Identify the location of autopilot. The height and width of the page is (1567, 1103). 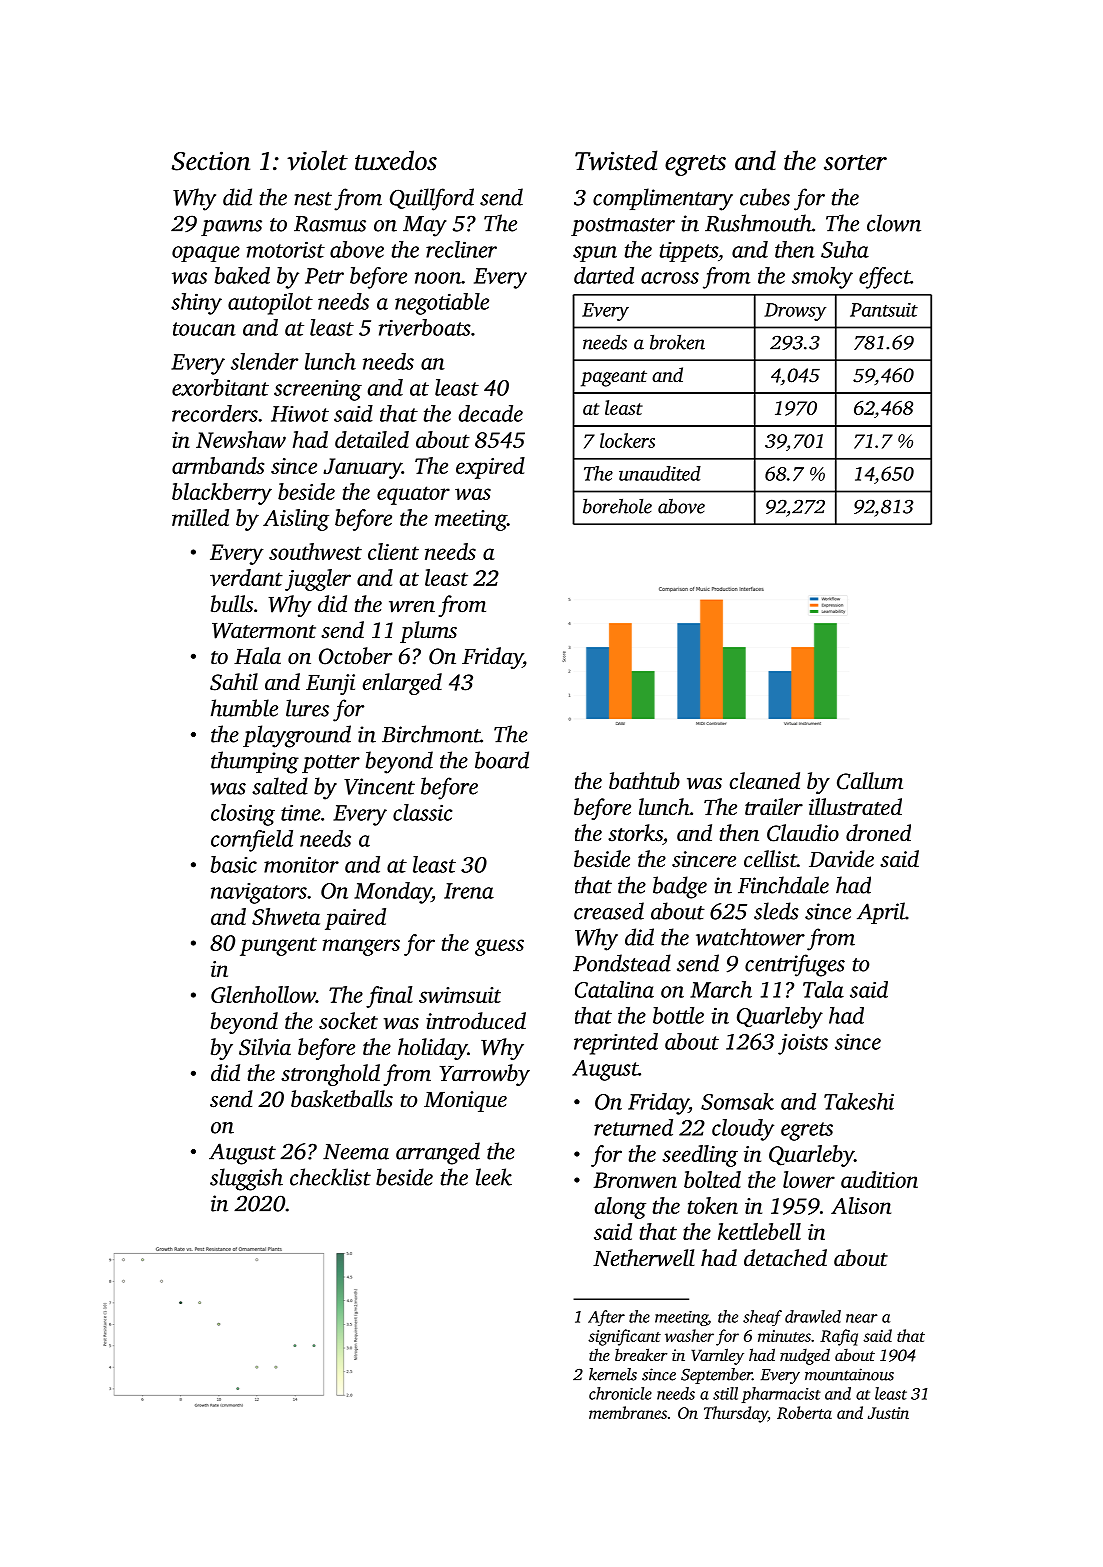
(270, 304).
